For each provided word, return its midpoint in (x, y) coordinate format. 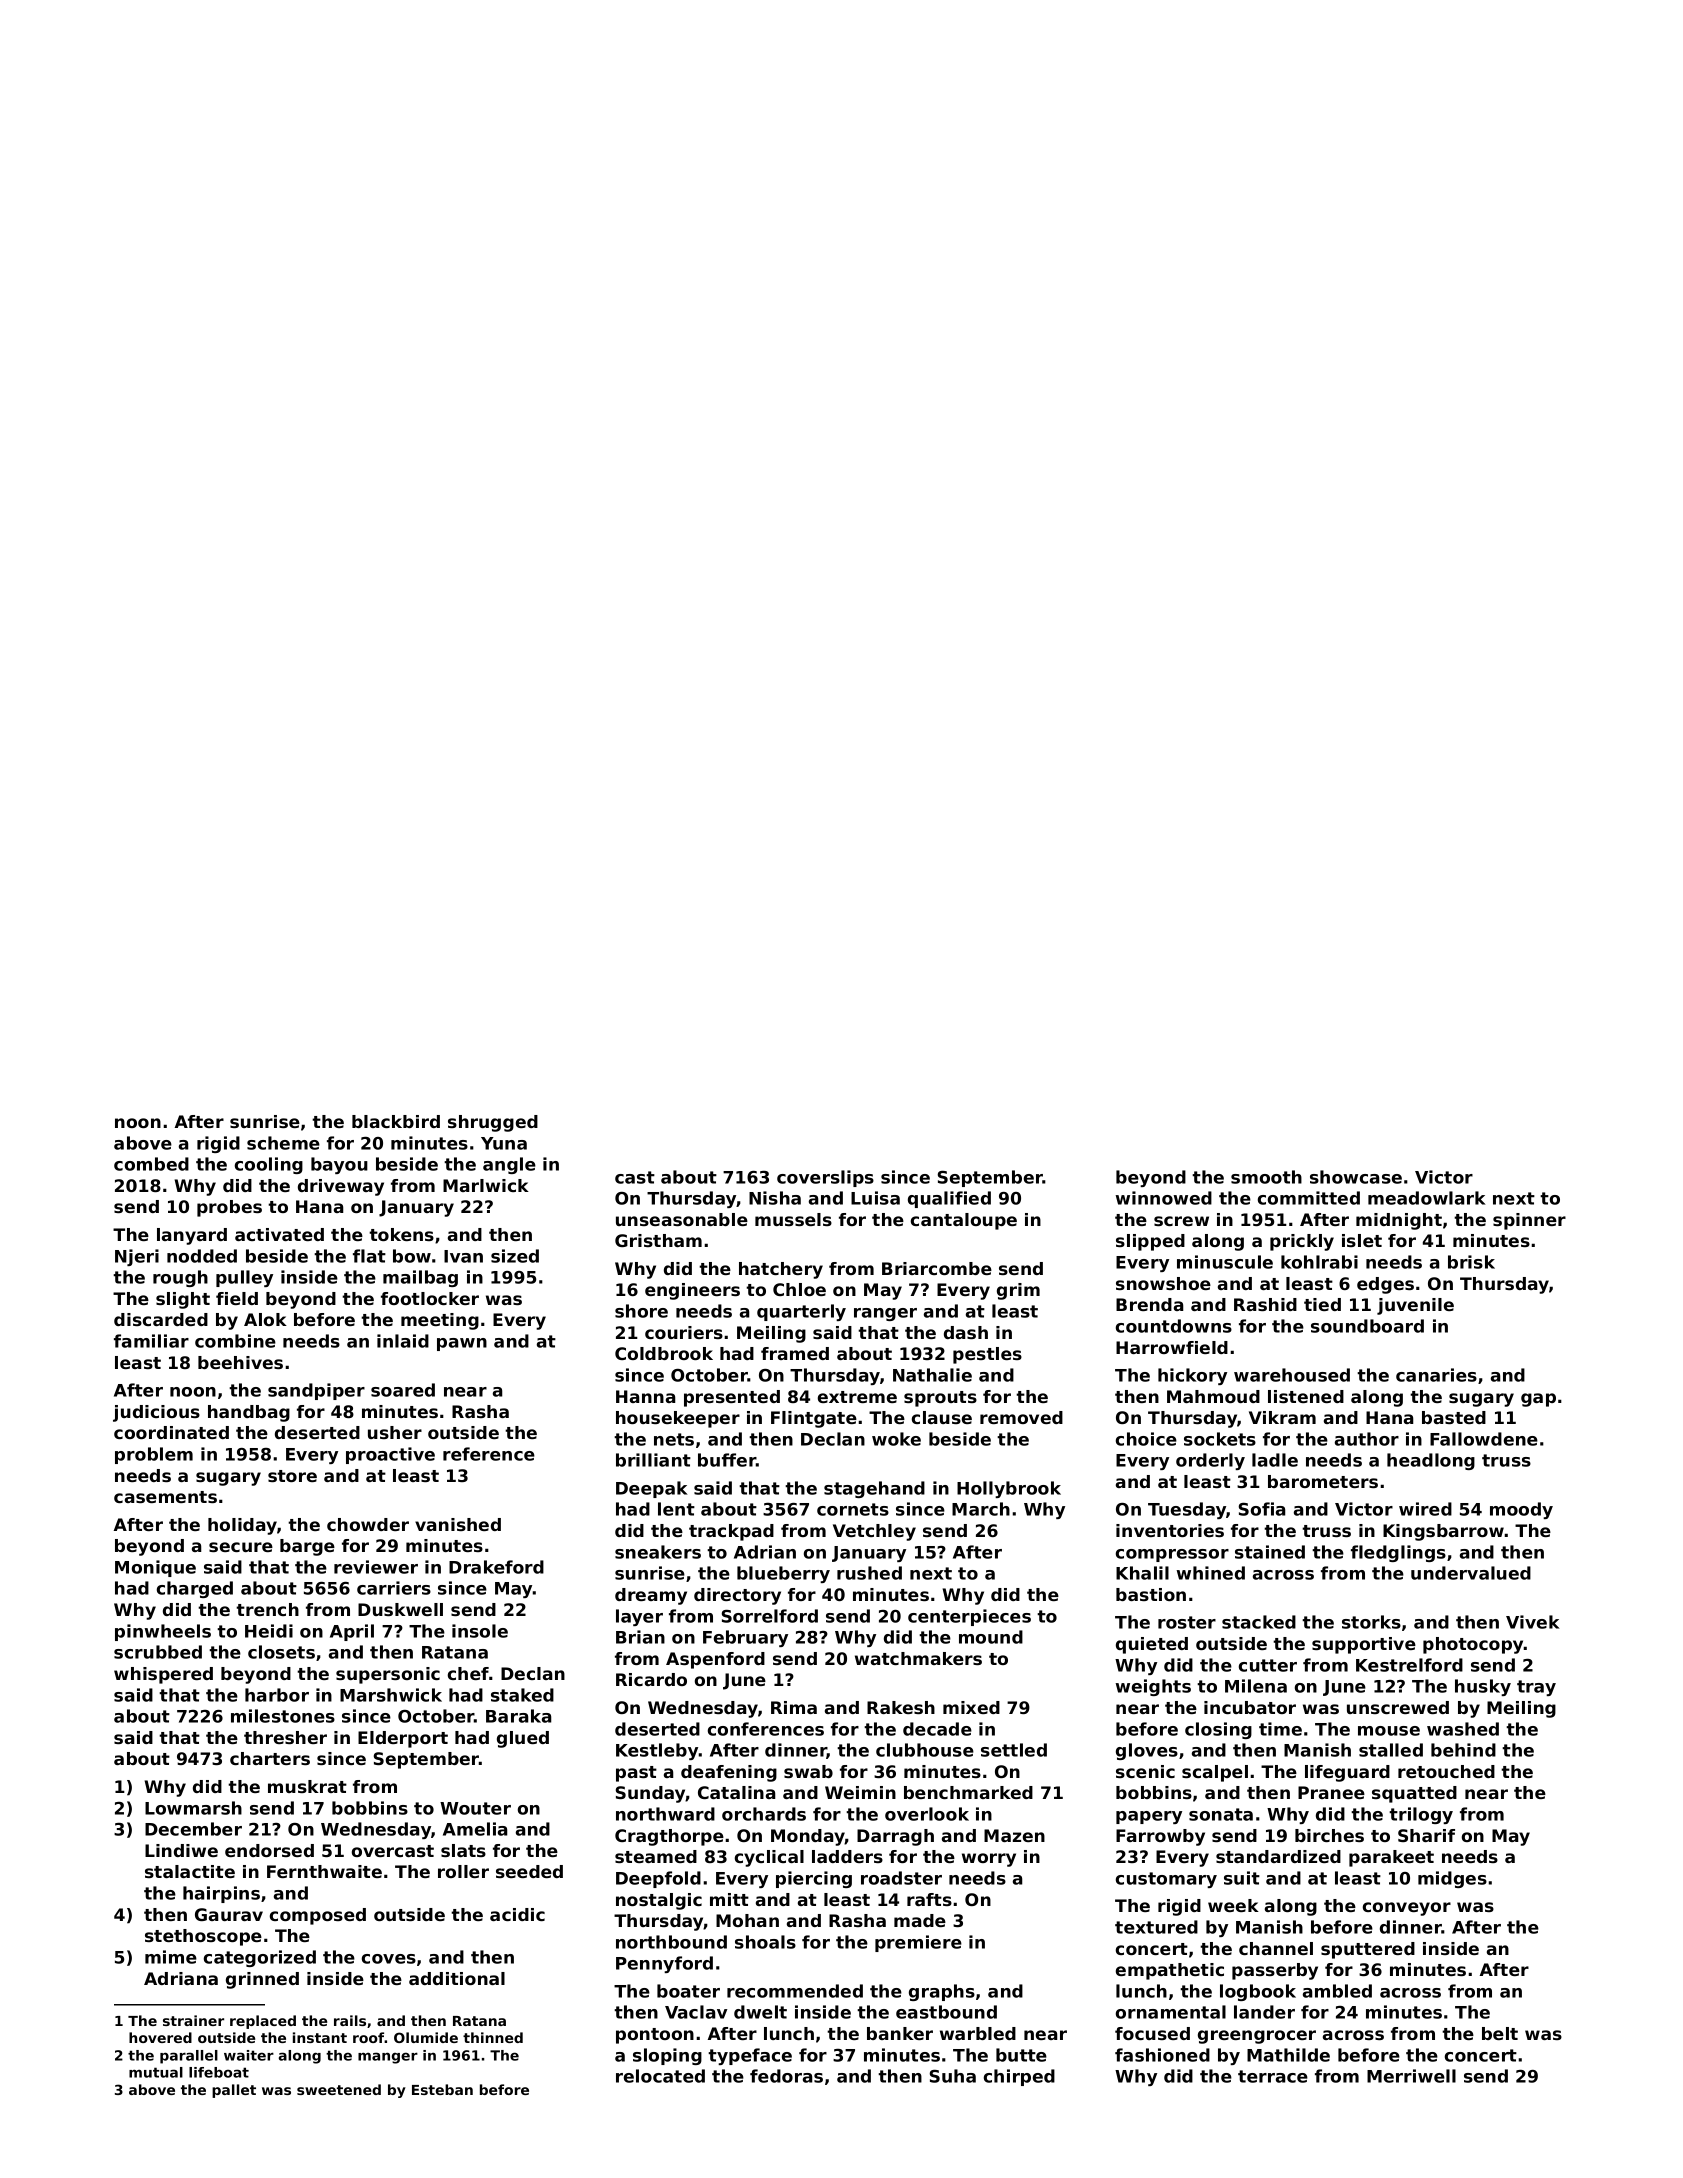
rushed (869, 1573)
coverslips (825, 1178)
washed (1463, 1729)
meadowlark (1427, 1198)
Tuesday (1187, 1510)
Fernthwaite (324, 1871)
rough (180, 1278)
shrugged (493, 1123)
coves (389, 1959)
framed (795, 1353)
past (636, 1774)
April (352, 1632)
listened (1306, 1396)
